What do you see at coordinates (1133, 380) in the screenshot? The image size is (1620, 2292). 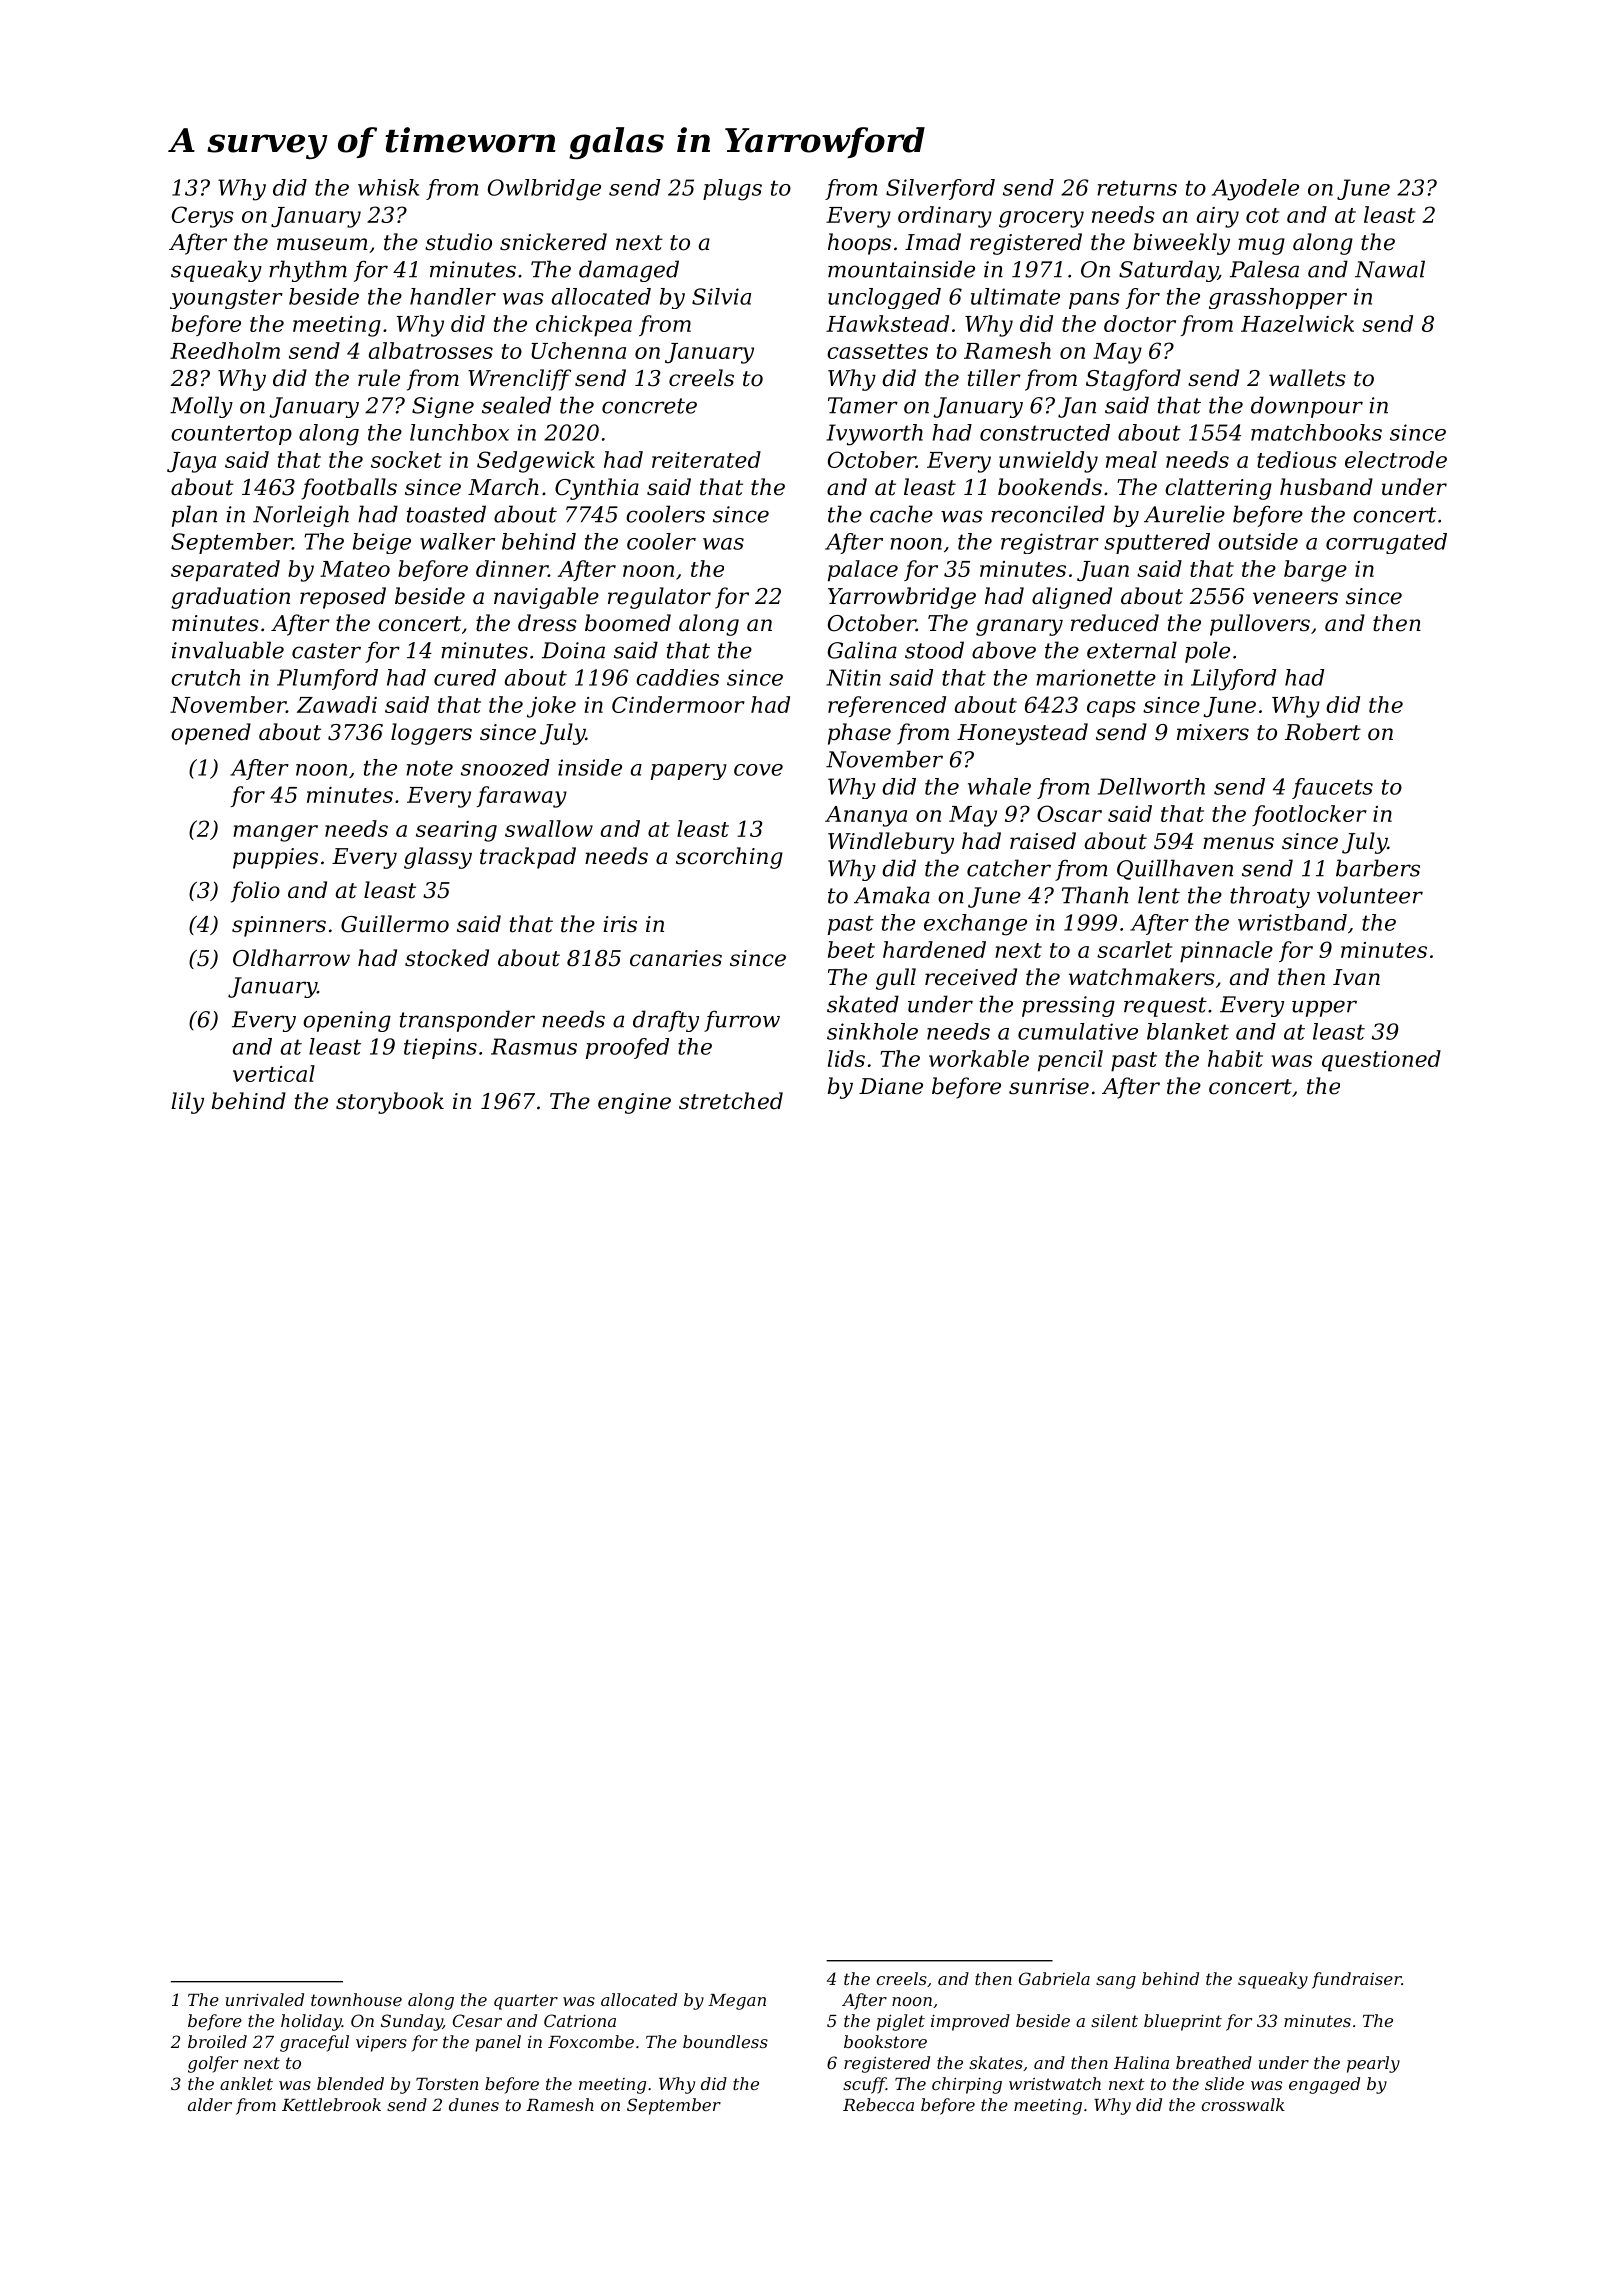 I see `Stagford` at bounding box center [1133, 380].
